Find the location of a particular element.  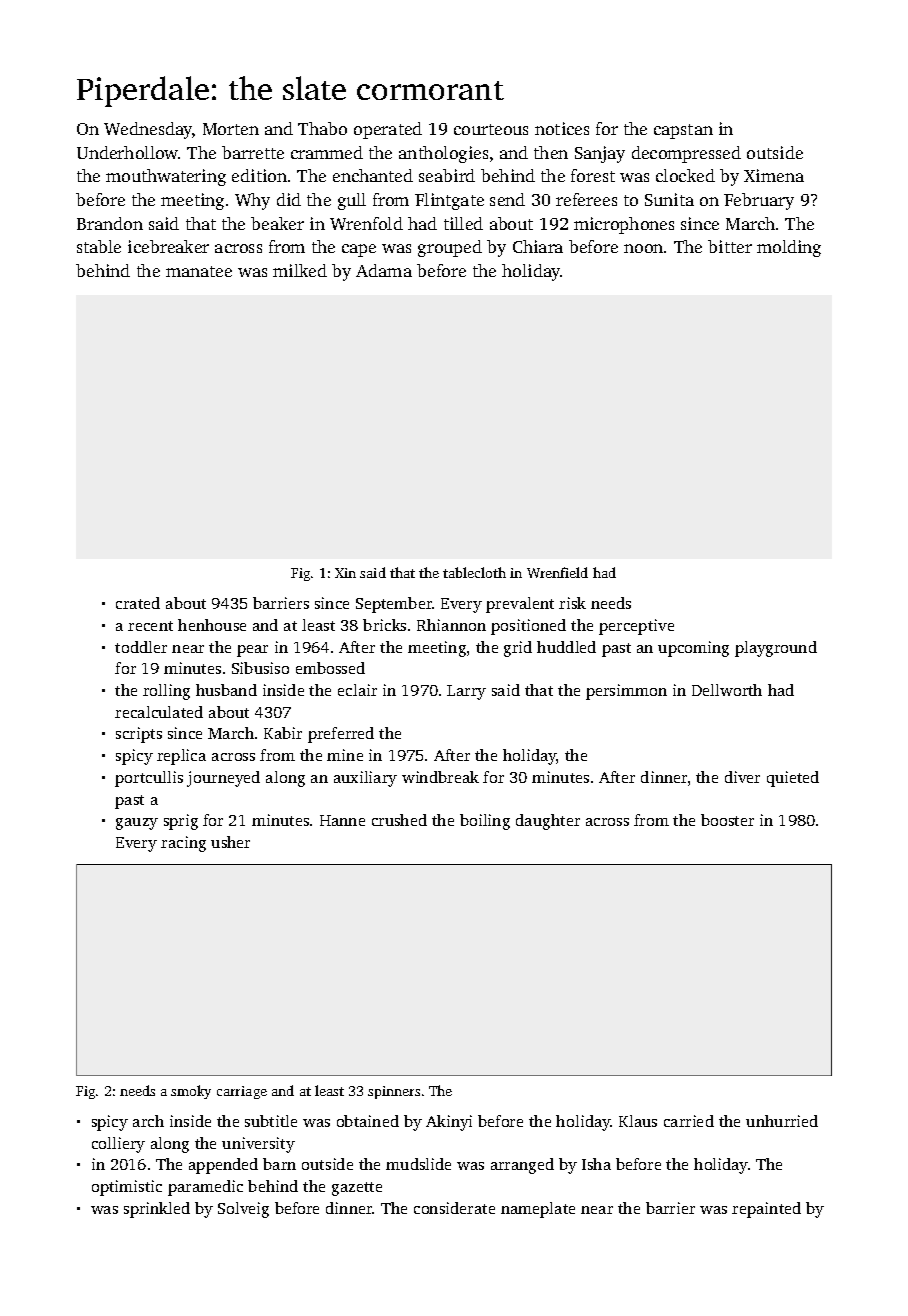

grid is located at coordinates (518, 649).
